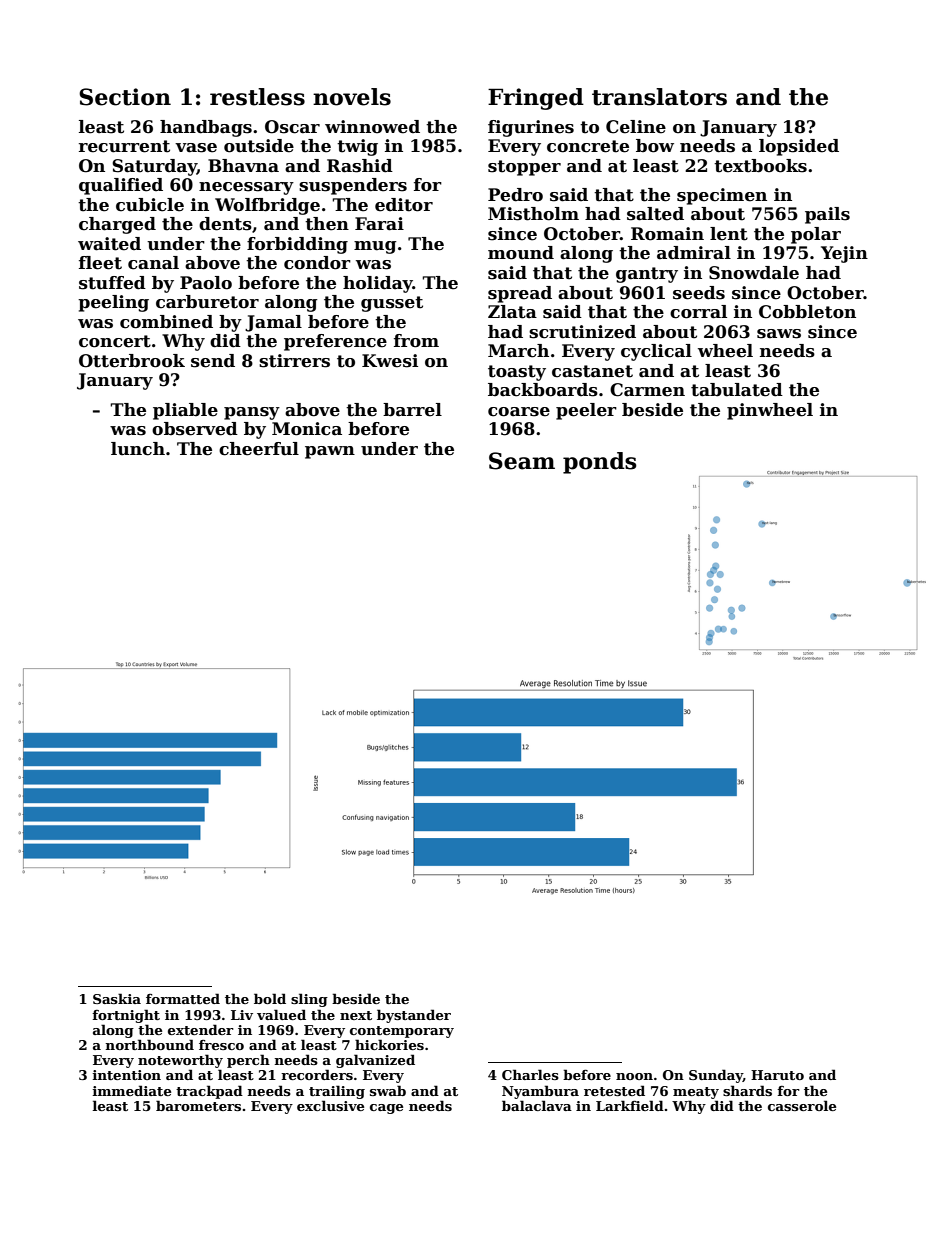 The image size is (952, 1233). Describe the element at coordinates (416, 341) in the page. I see `from` at that location.
